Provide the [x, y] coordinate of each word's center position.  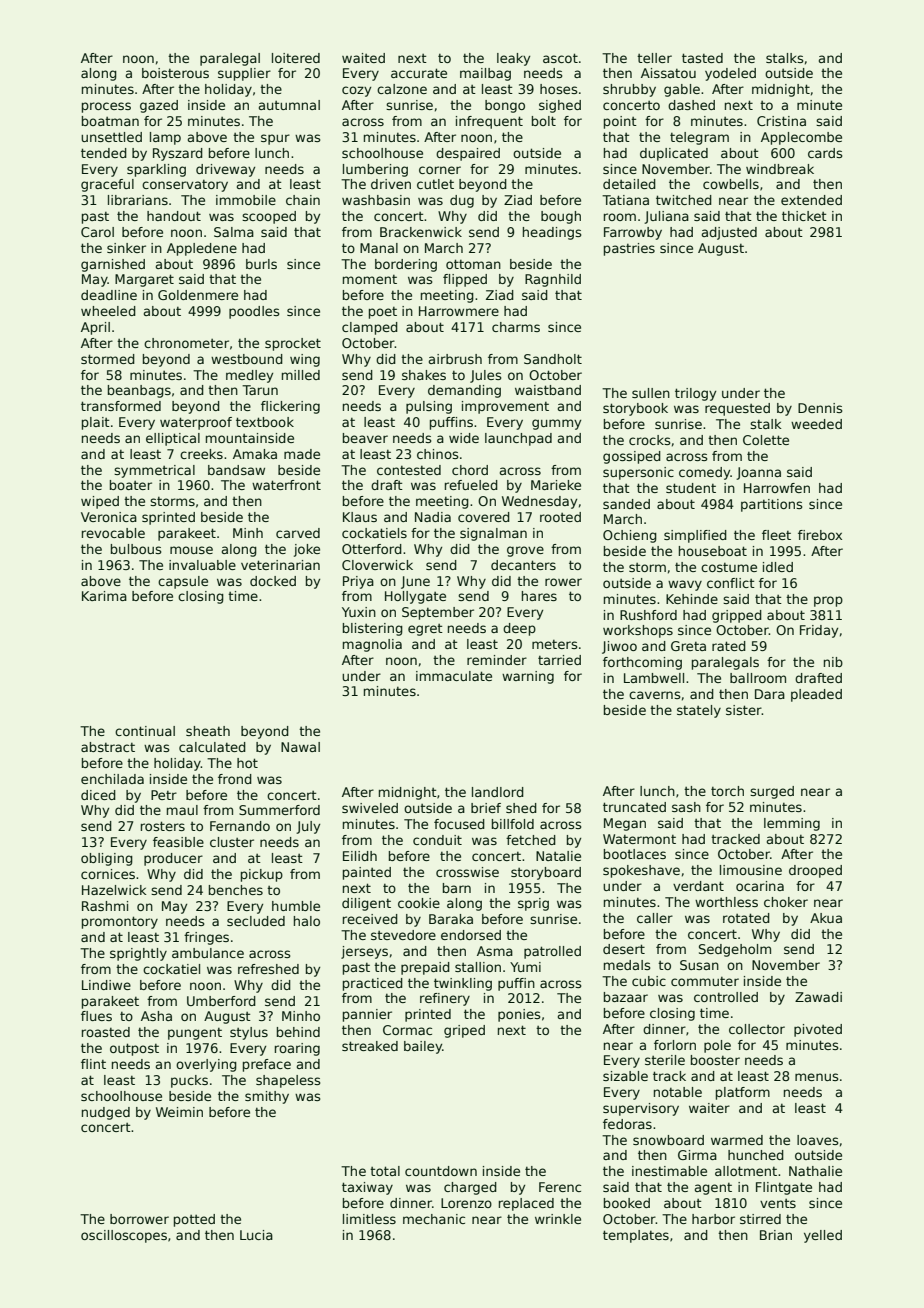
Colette [766, 440]
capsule [183, 582]
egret [425, 630]
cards [825, 153]
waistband [548, 390]
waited [363, 58]
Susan [699, 965]
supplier [244, 74]
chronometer [186, 343]
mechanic [434, 1219]
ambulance [208, 953]
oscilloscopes [124, 1236]
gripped [737, 616]
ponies [519, 1015]
